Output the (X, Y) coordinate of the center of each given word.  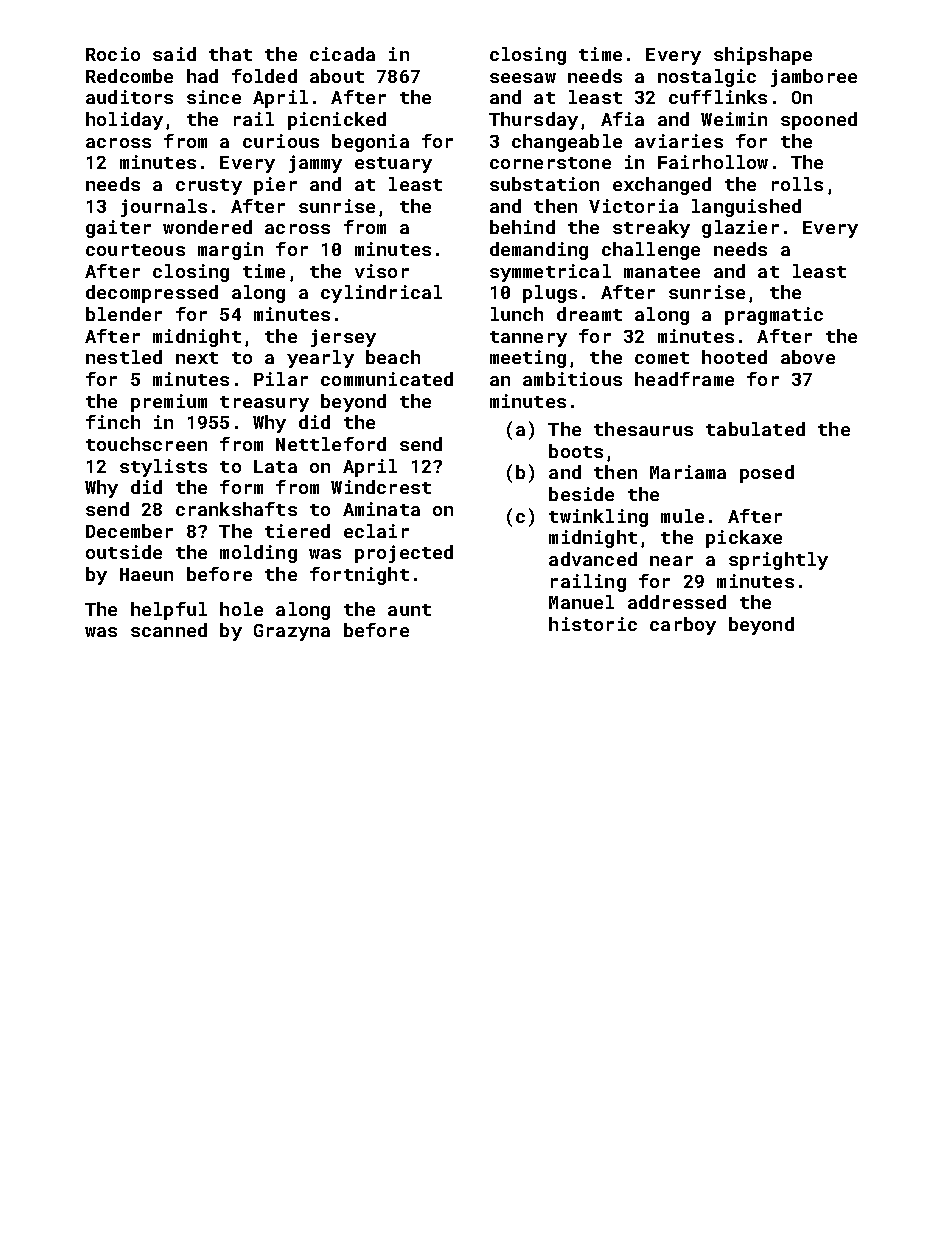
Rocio (113, 54)
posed (767, 474)
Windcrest (381, 487)
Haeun (146, 574)
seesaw (523, 78)
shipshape (763, 56)
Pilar (281, 379)
